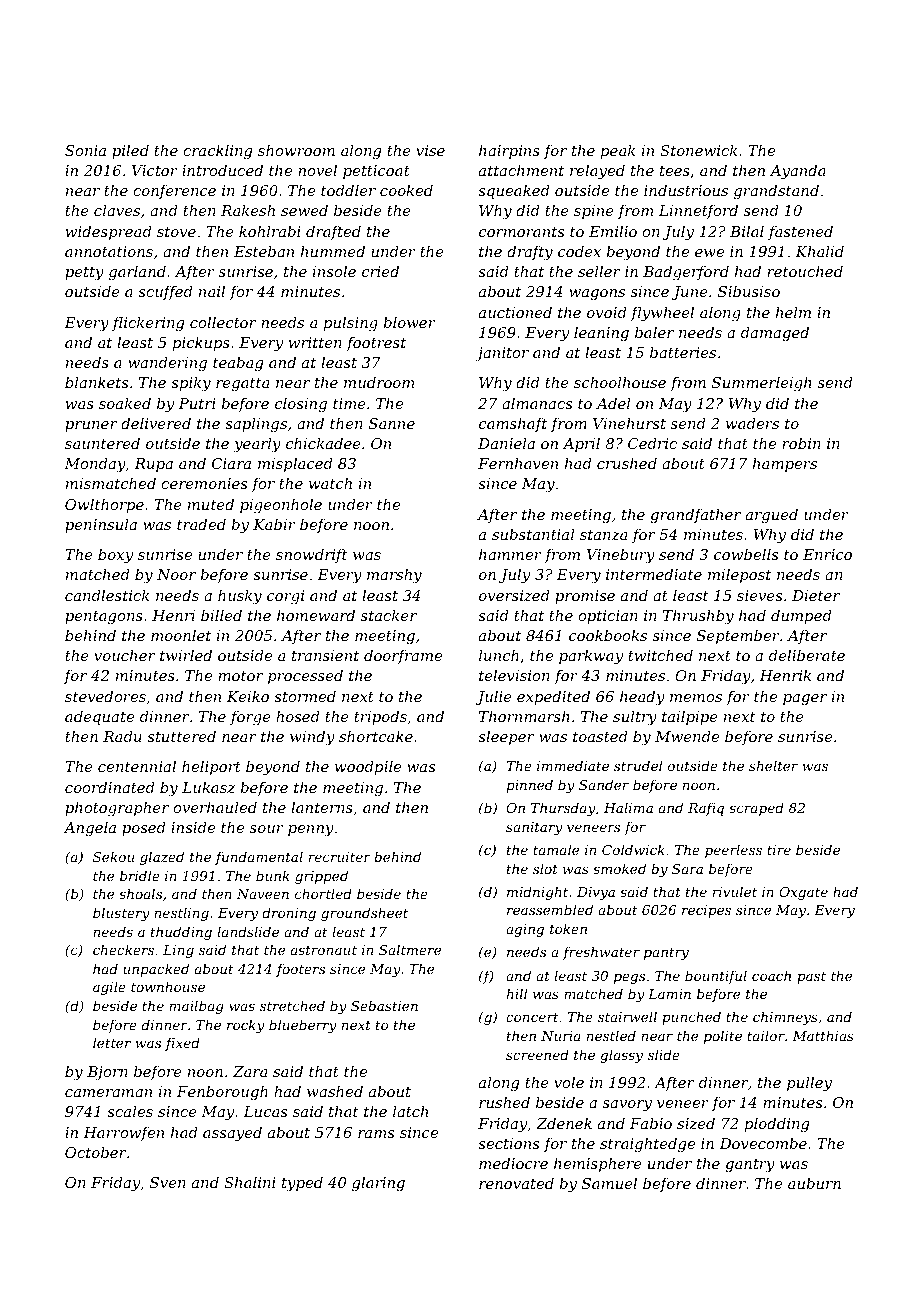 Image resolution: width=924 pixels, height=1311 pixels. I want to click on kohlrabi, so click(270, 231).
